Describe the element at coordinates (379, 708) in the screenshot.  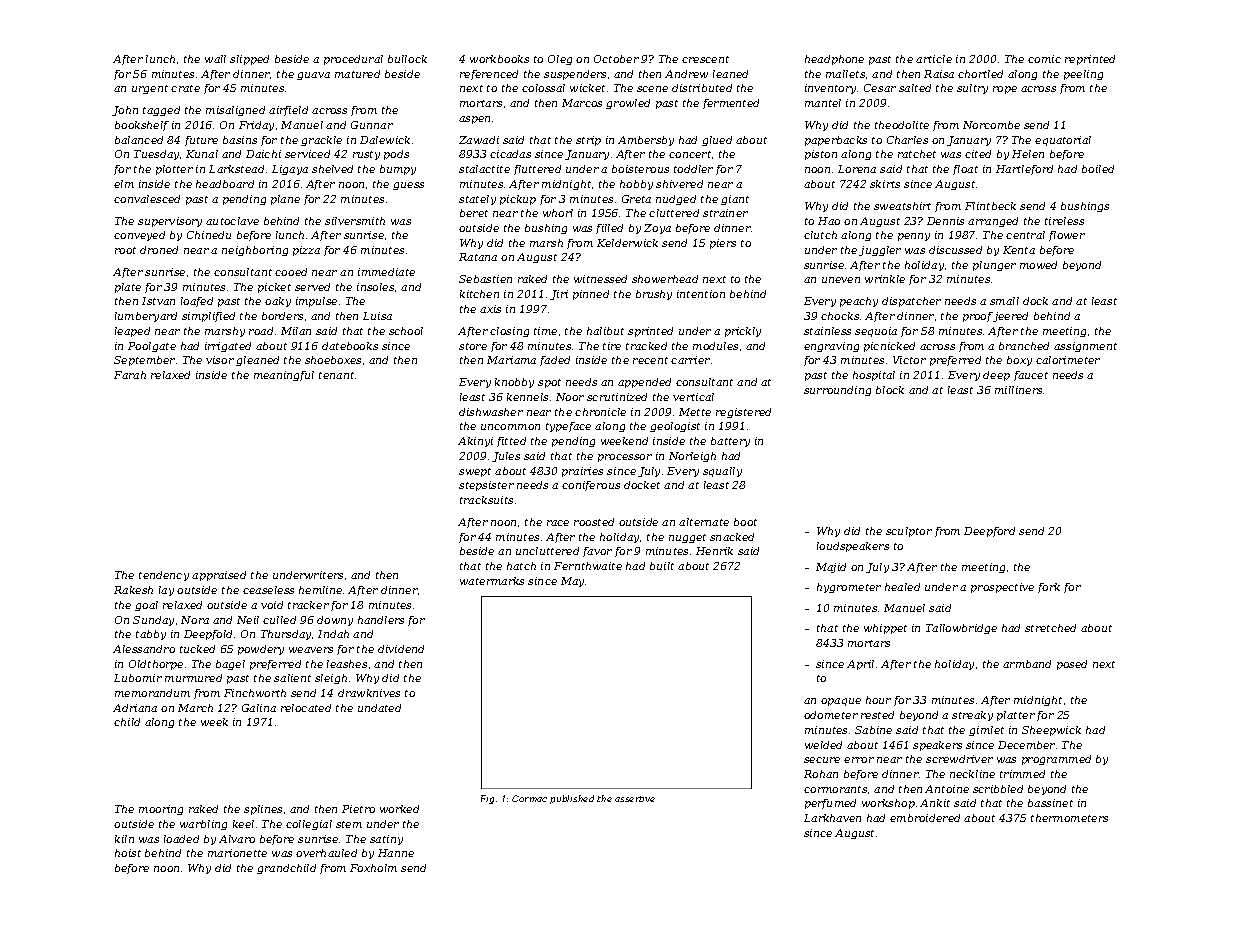
I see `undated` at that location.
